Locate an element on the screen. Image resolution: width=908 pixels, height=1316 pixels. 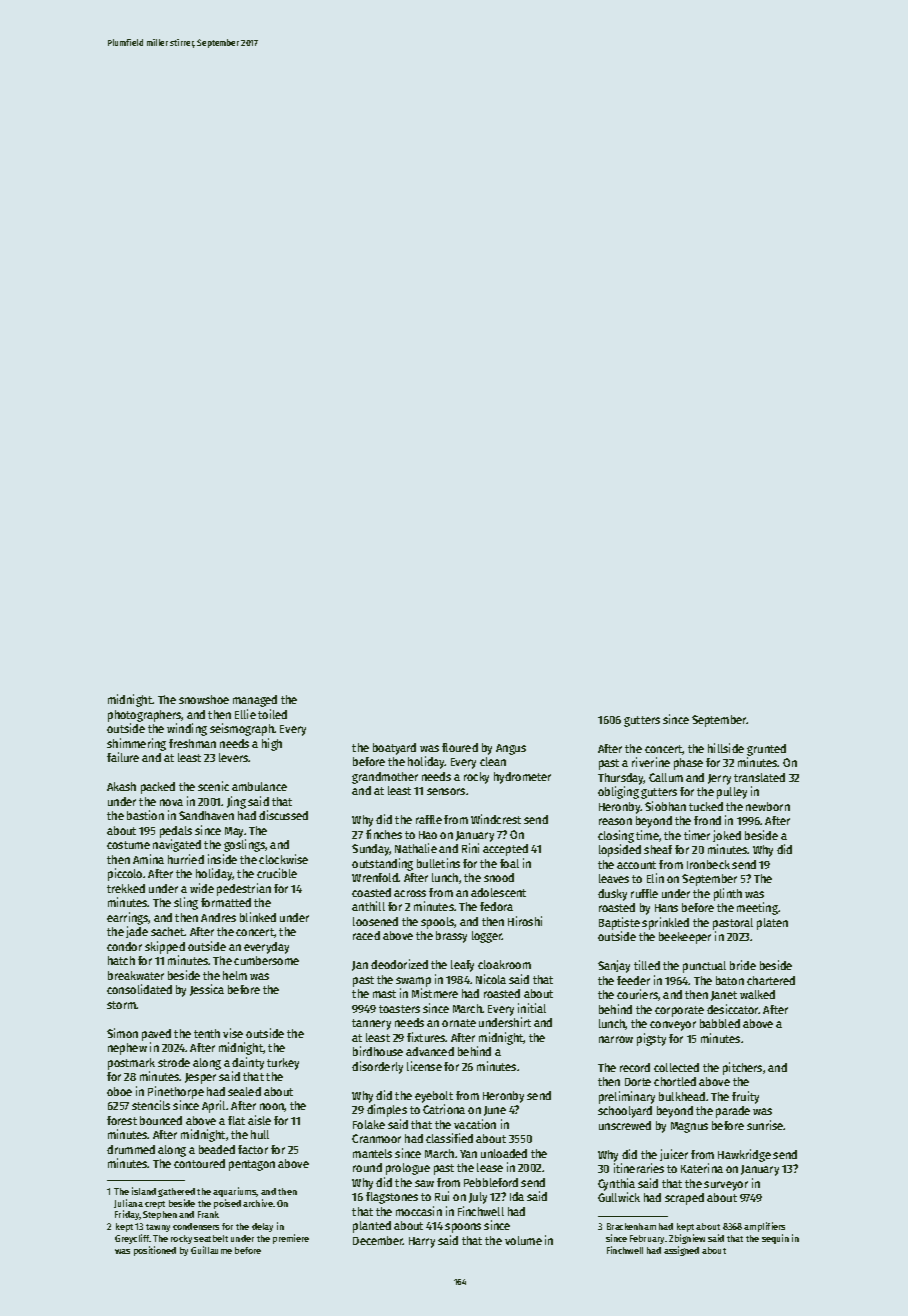
assigned is located at coordinates (681, 1251).
